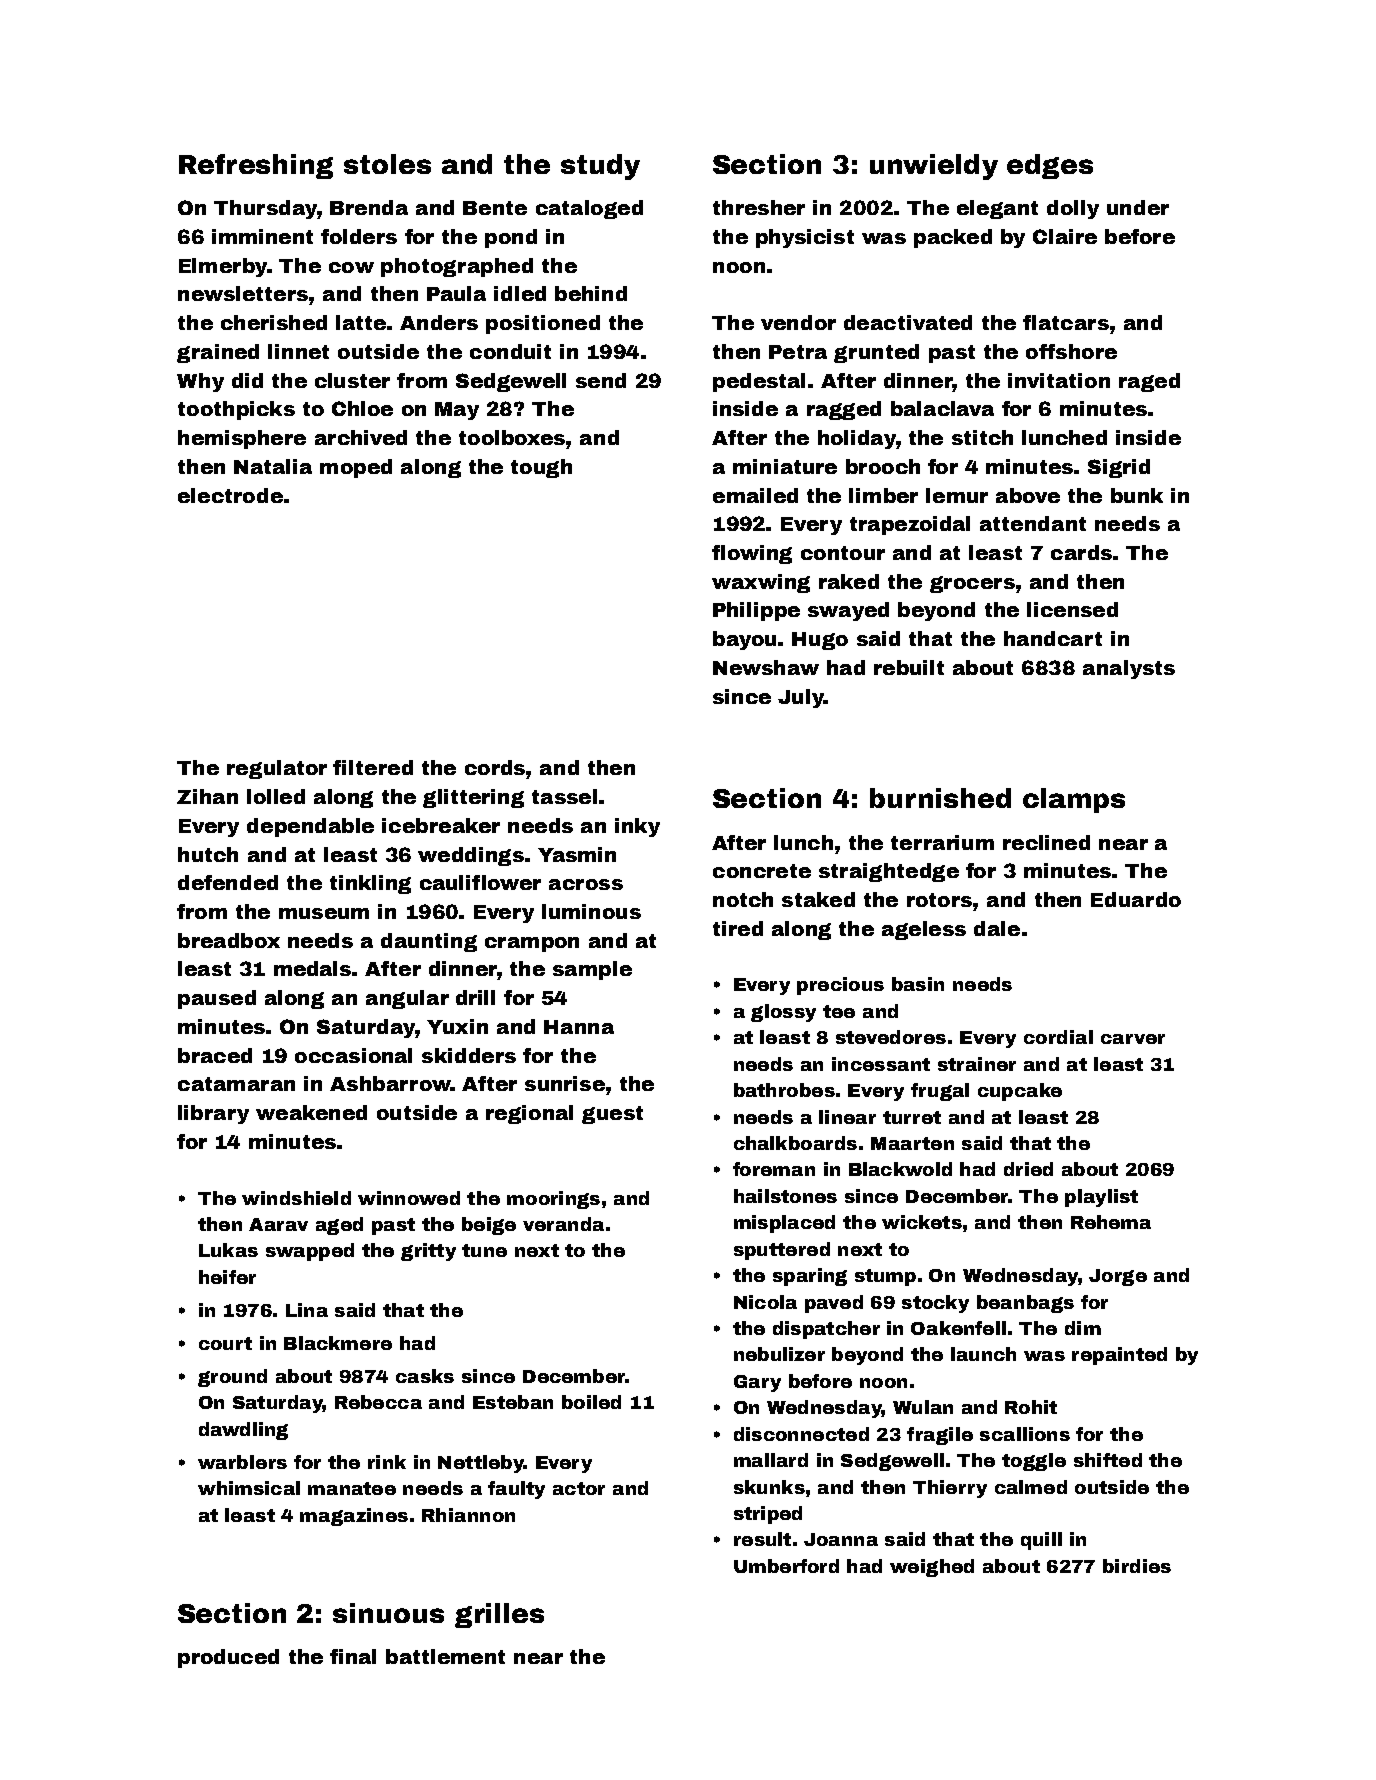 The image size is (1376, 1780). Describe the element at coordinates (934, 167) in the screenshot. I see `unwieldy` at that location.
